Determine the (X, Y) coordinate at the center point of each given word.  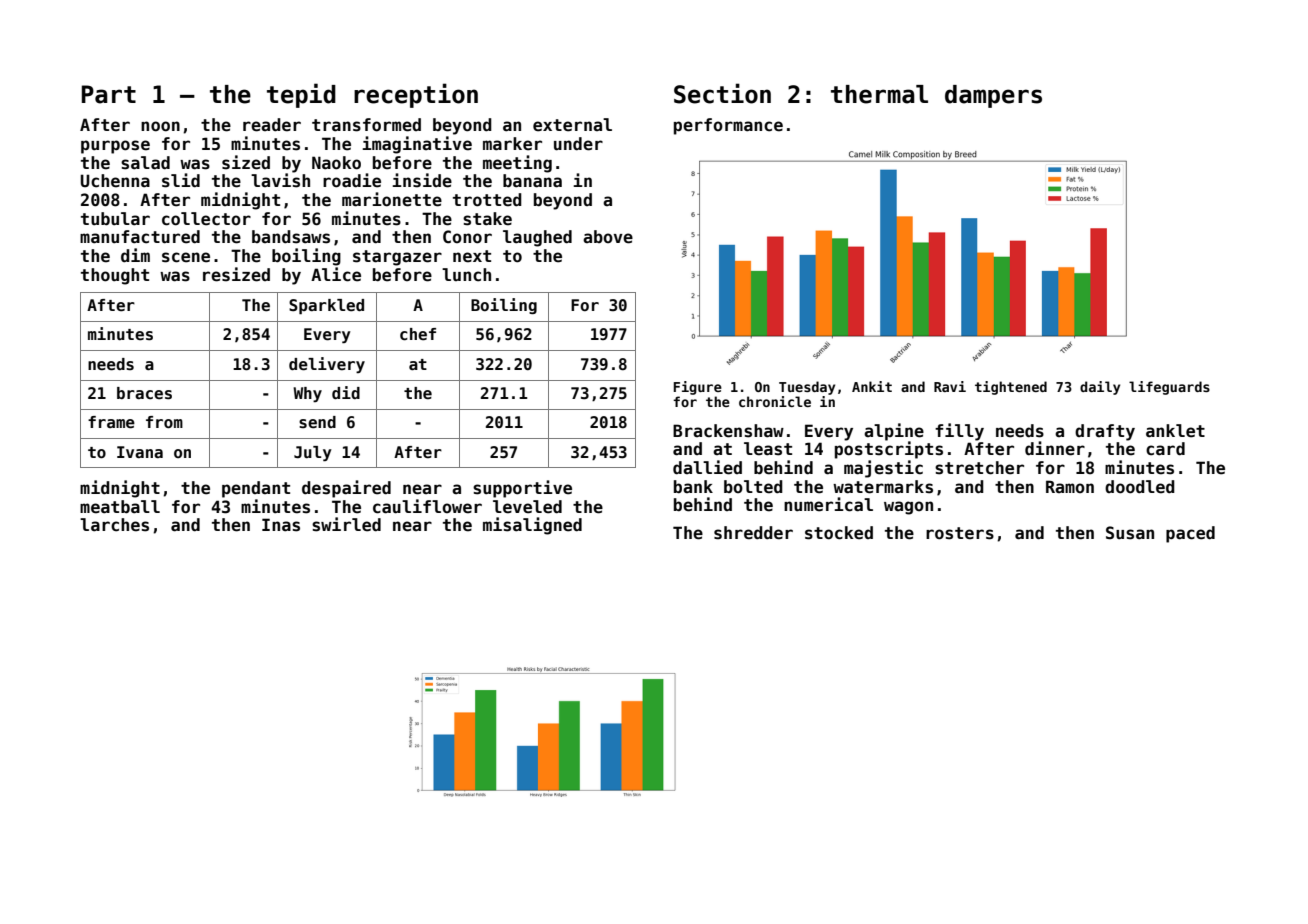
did (346, 392)
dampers (993, 96)
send (317, 422)
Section (722, 93)
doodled (1140, 487)
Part (109, 94)
